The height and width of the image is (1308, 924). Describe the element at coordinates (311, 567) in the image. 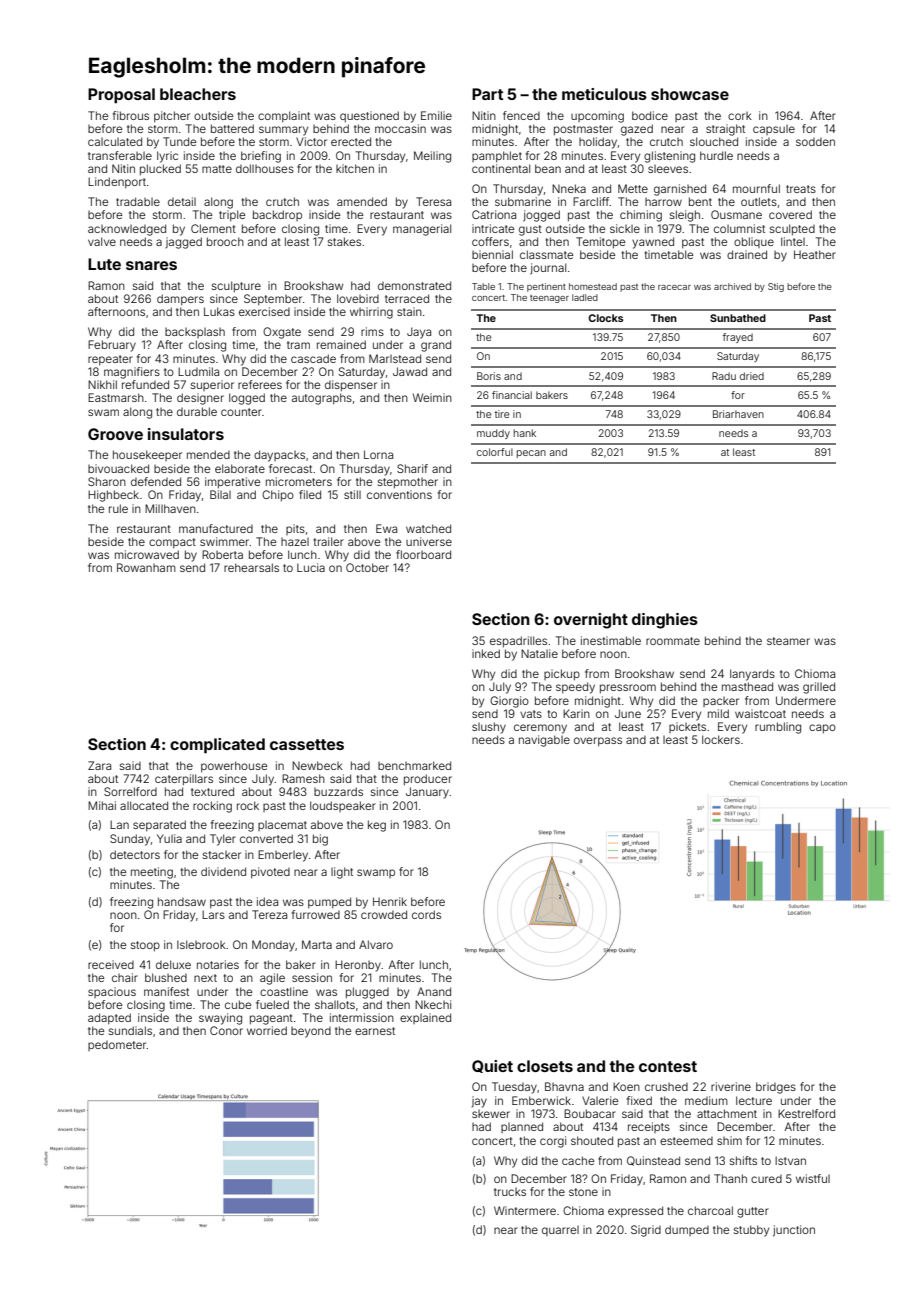

I see `Lucia` at that location.
